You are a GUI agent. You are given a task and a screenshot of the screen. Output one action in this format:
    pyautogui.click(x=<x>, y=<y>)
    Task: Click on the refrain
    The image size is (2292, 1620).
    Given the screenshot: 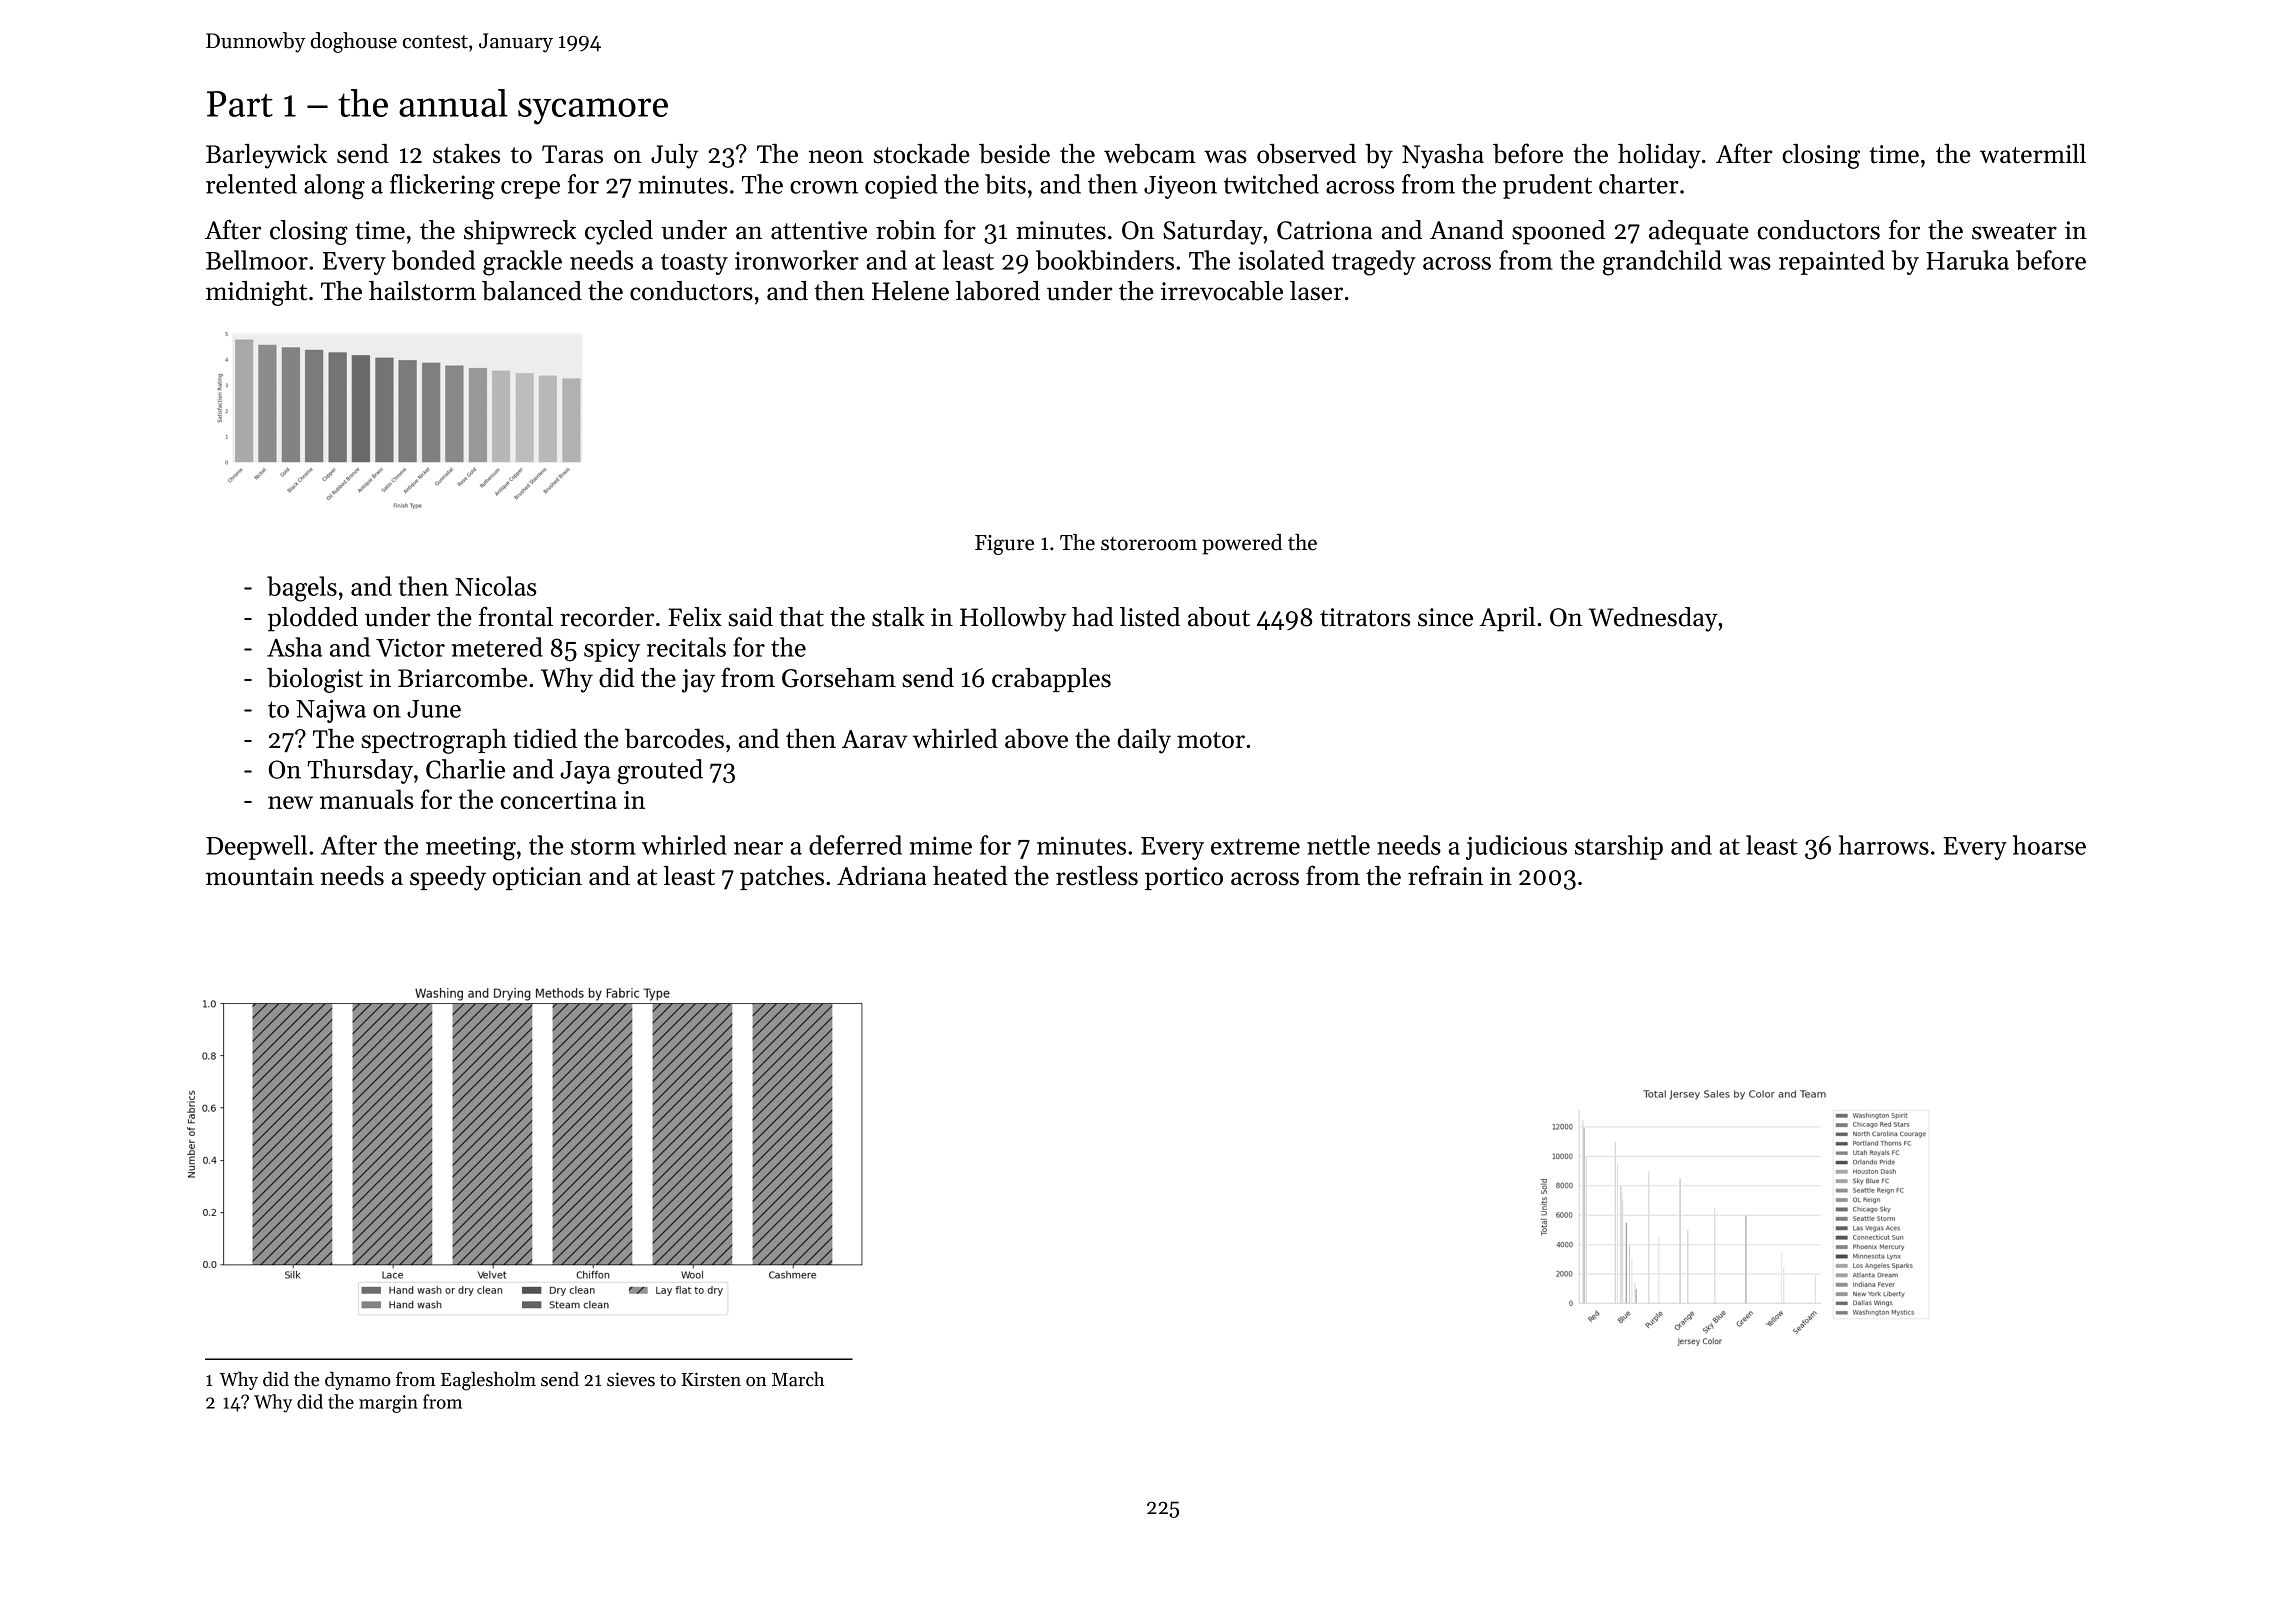 What is the action you would take?
    pyautogui.click(x=1445, y=875)
